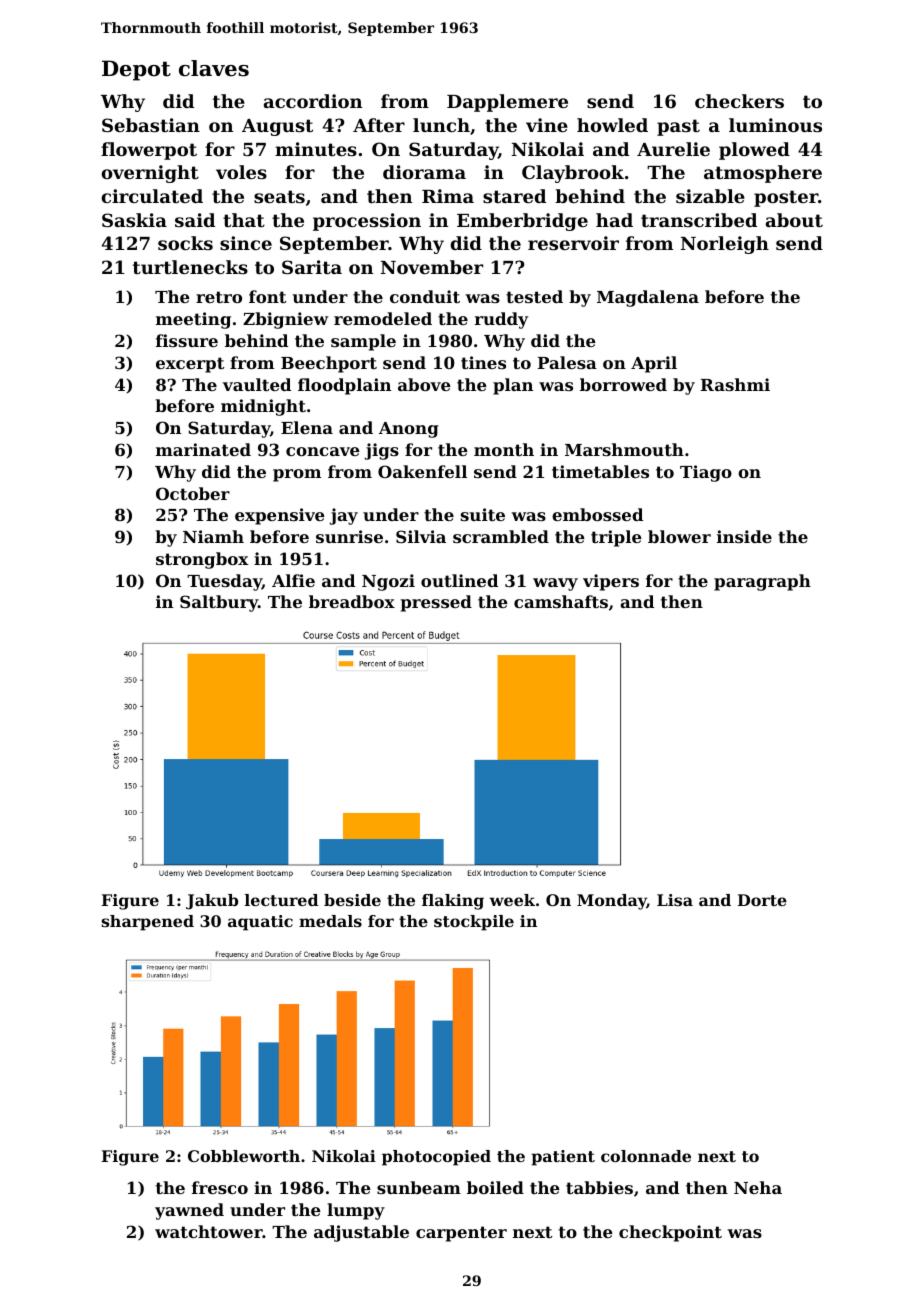 The image size is (924, 1314). What do you see at coordinates (678, 127) in the image?
I see `past` at bounding box center [678, 127].
